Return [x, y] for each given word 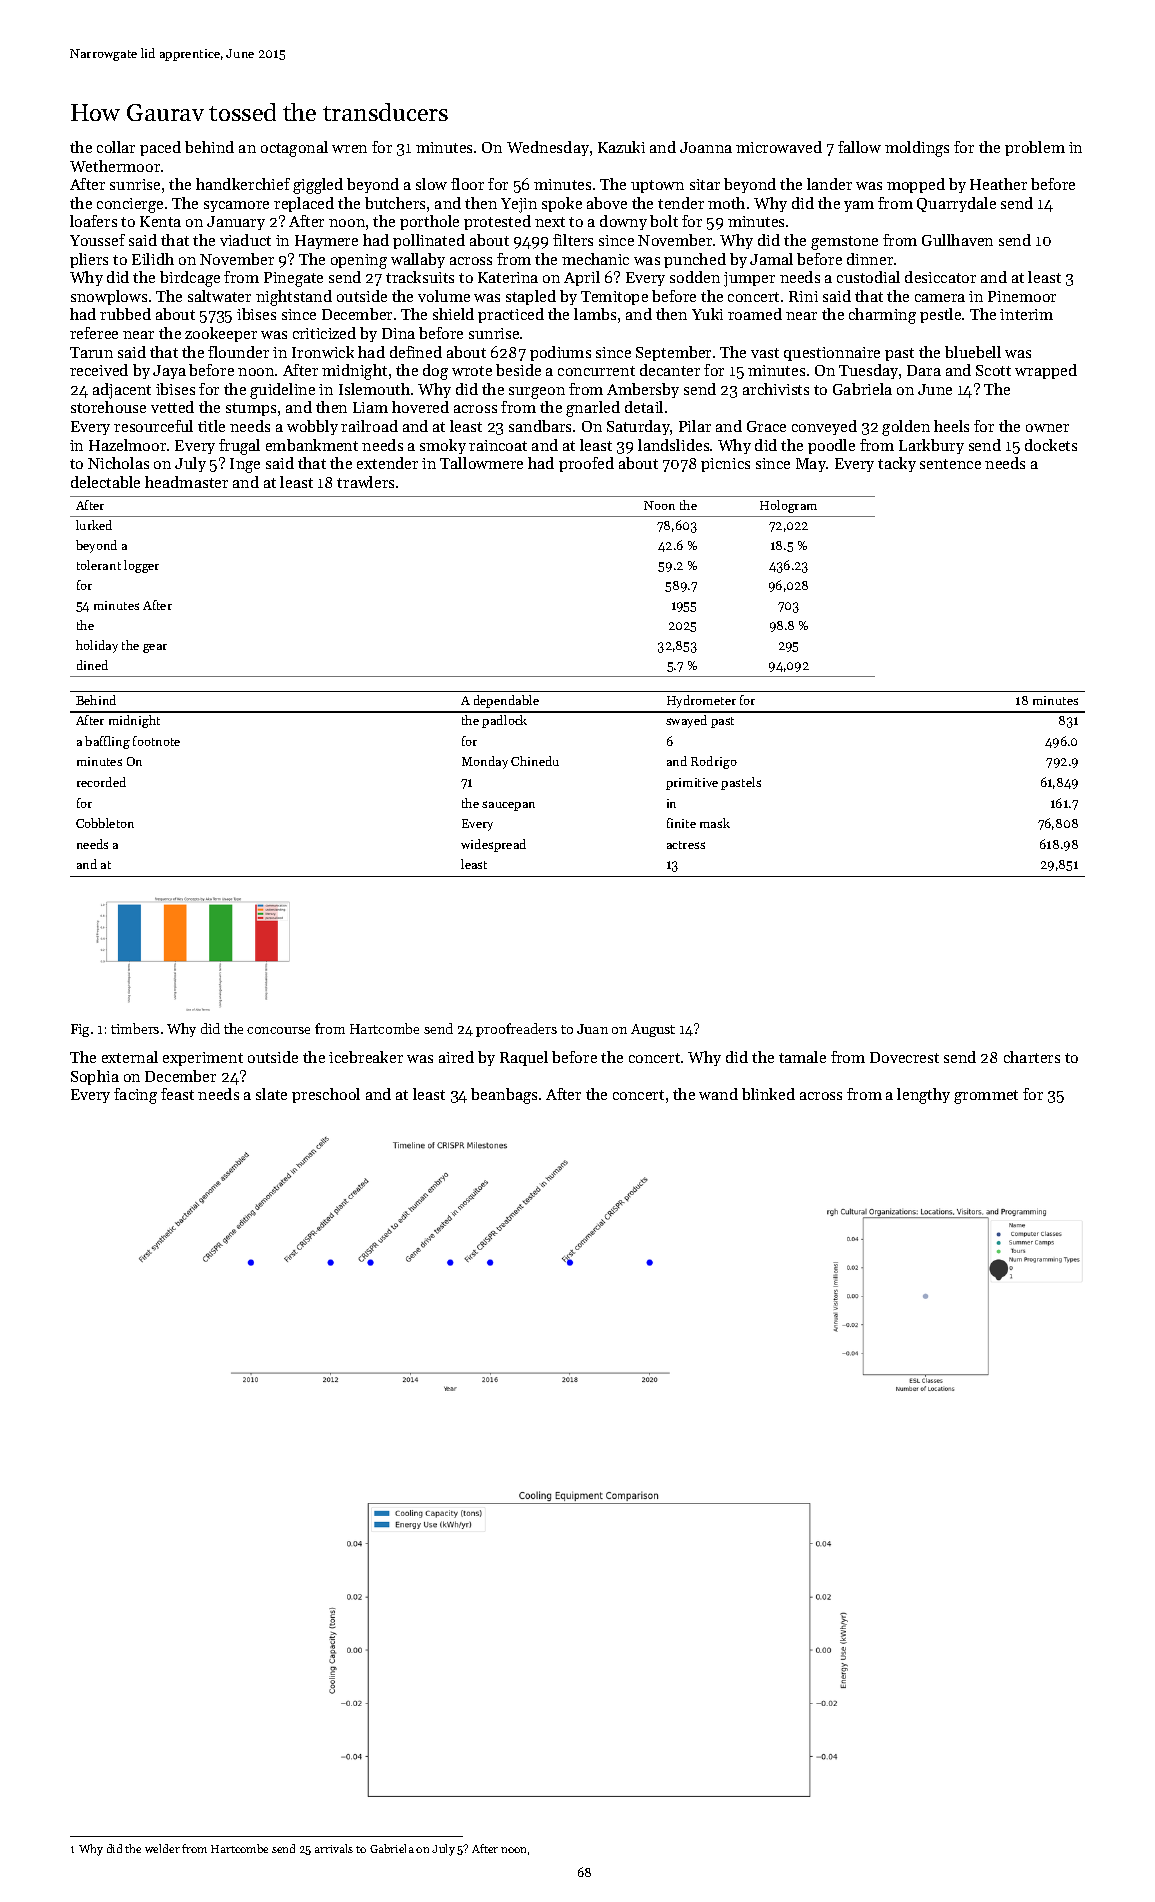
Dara [924, 370]
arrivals [334, 1848]
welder [162, 1848]
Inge [245, 465]
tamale [802, 1057]
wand [718, 1094]
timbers [135, 1028]
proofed [586, 464]
